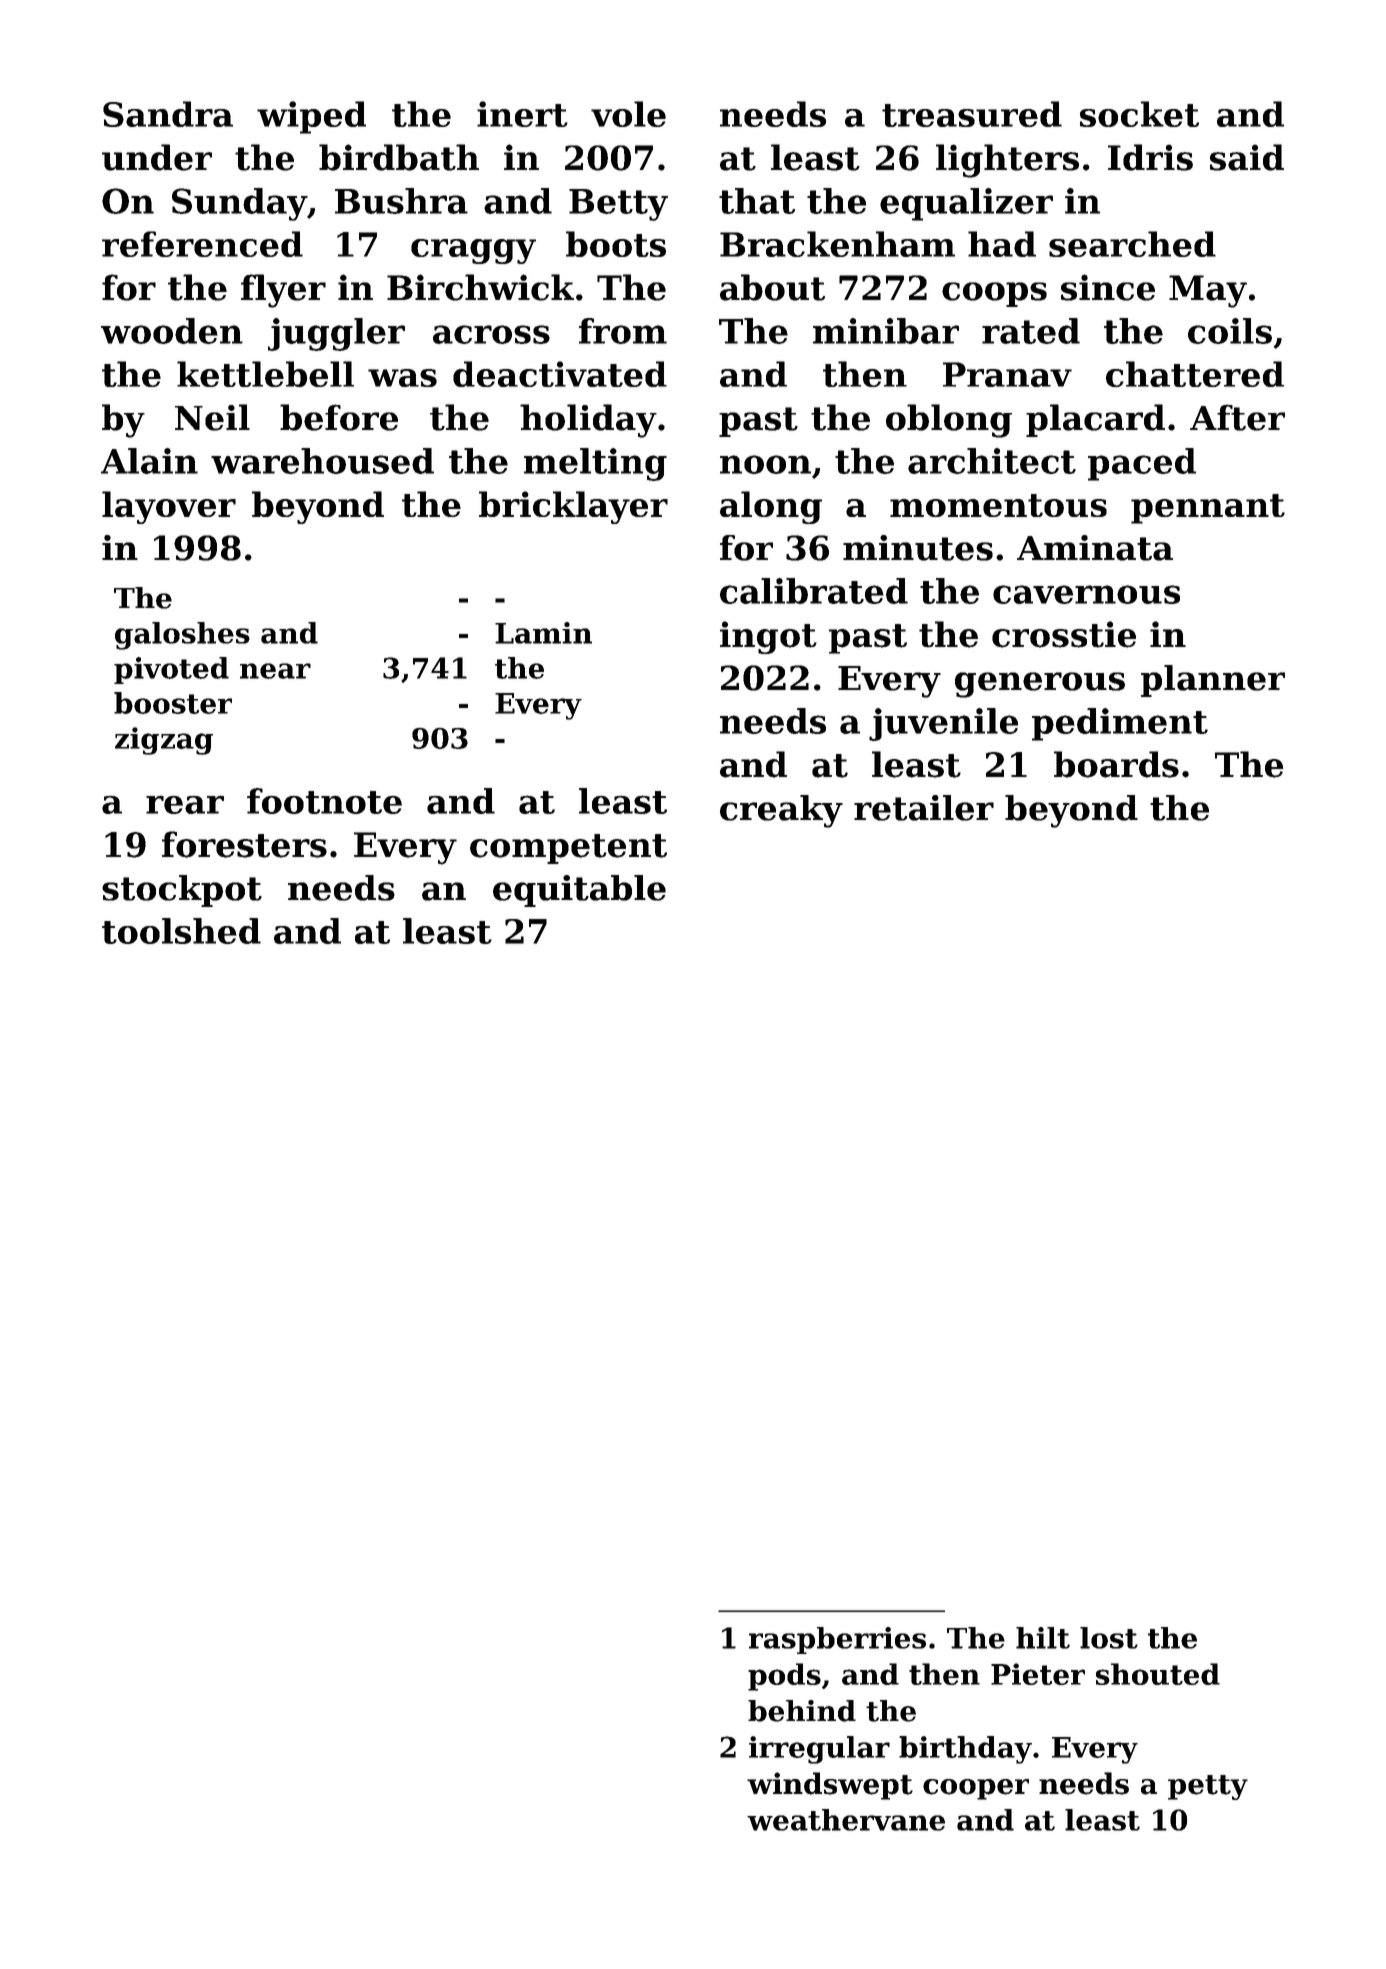 The image size is (1386, 1969). What do you see at coordinates (1108, 287) in the screenshot?
I see `since` at bounding box center [1108, 287].
